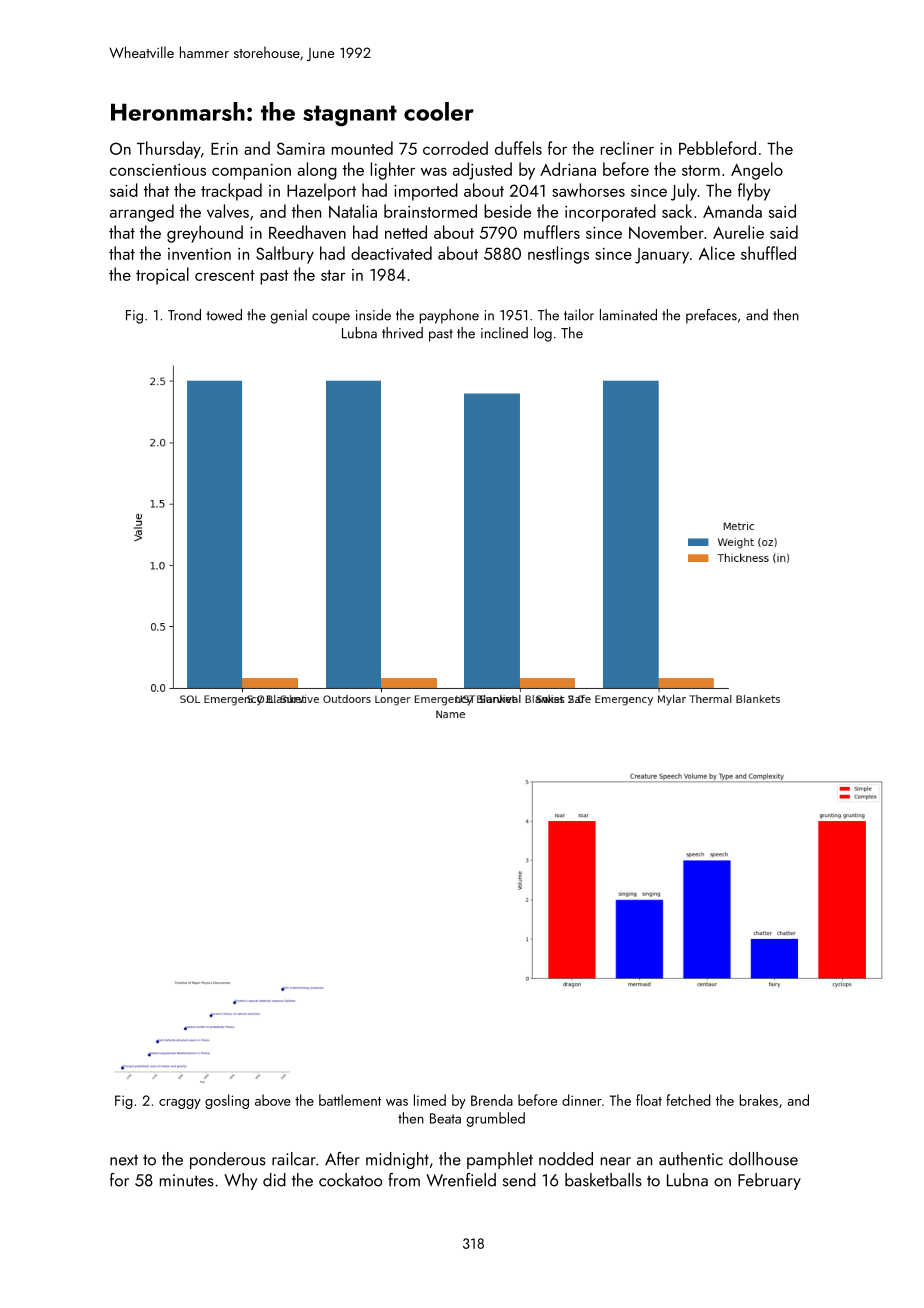 Image resolution: width=924 pixels, height=1308 pixels. What do you see at coordinates (124, 1160) in the page?
I see `next` at bounding box center [124, 1160].
